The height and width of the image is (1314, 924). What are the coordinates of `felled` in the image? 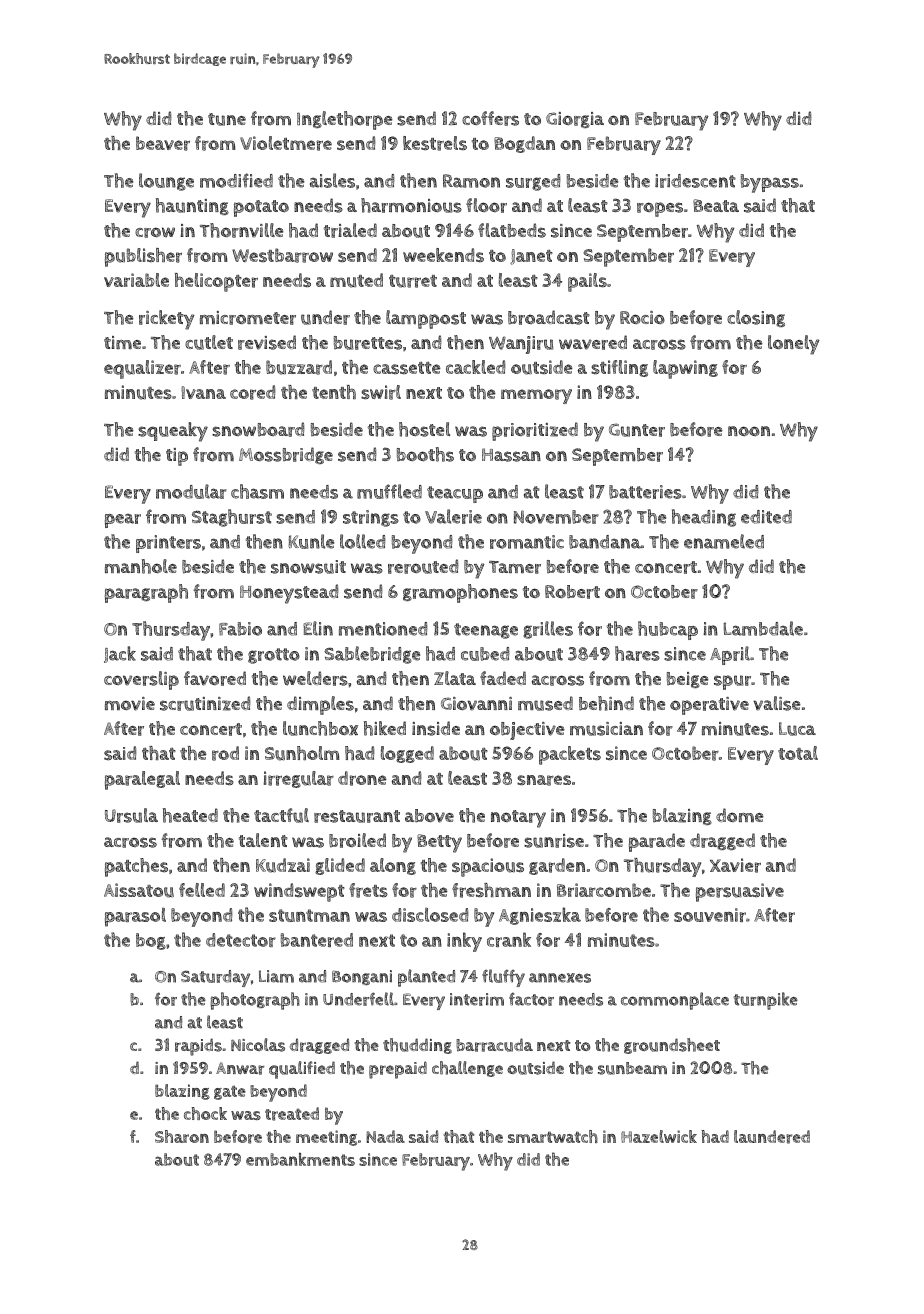 It's located at (202, 890).
